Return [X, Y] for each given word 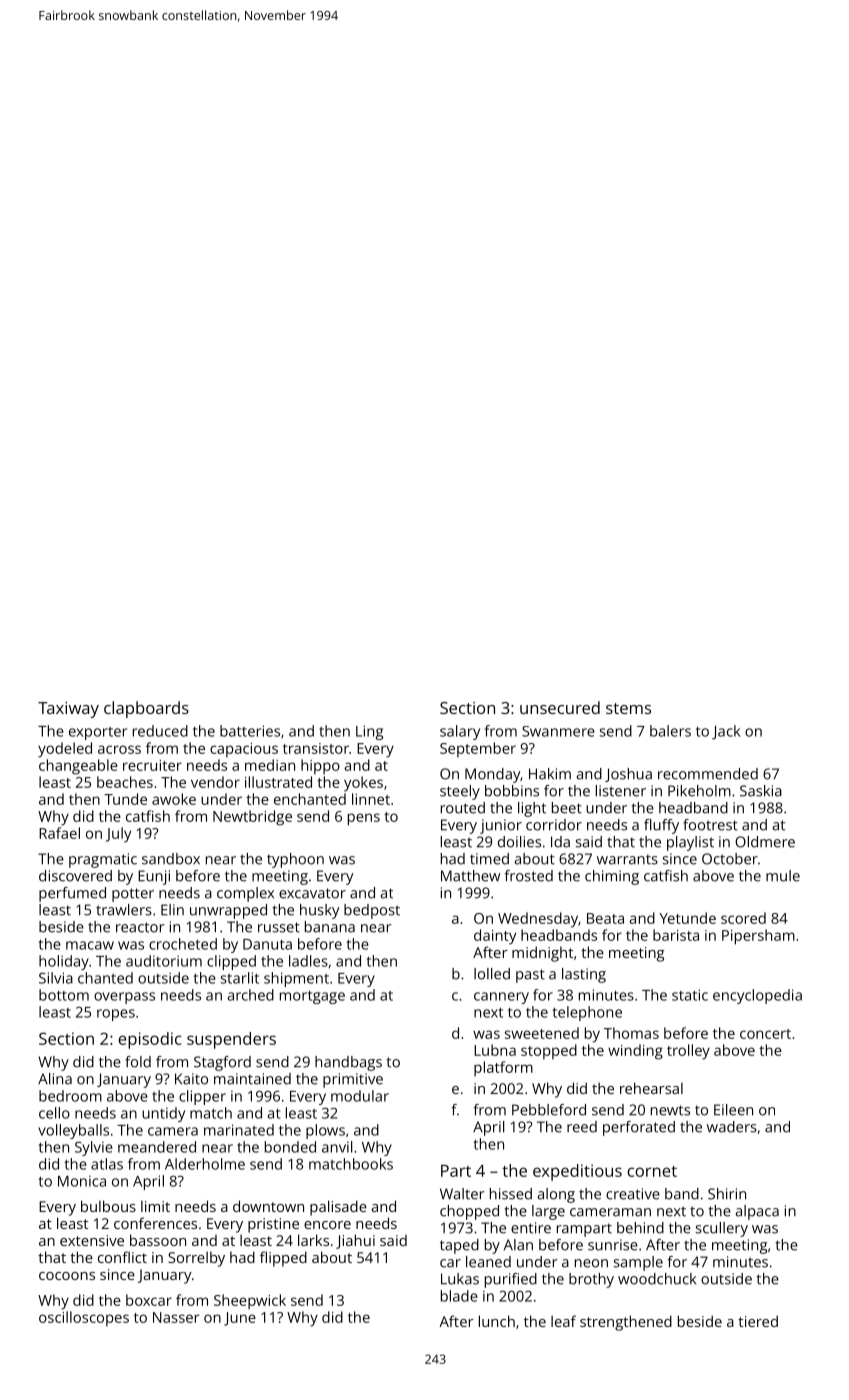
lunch [497, 1321]
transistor [316, 748]
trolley [688, 1052]
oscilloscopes [84, 1318]
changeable [78, 767]
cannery [501, 998]
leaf [563, 1321]
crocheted [183, 944]
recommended [708, 774]
